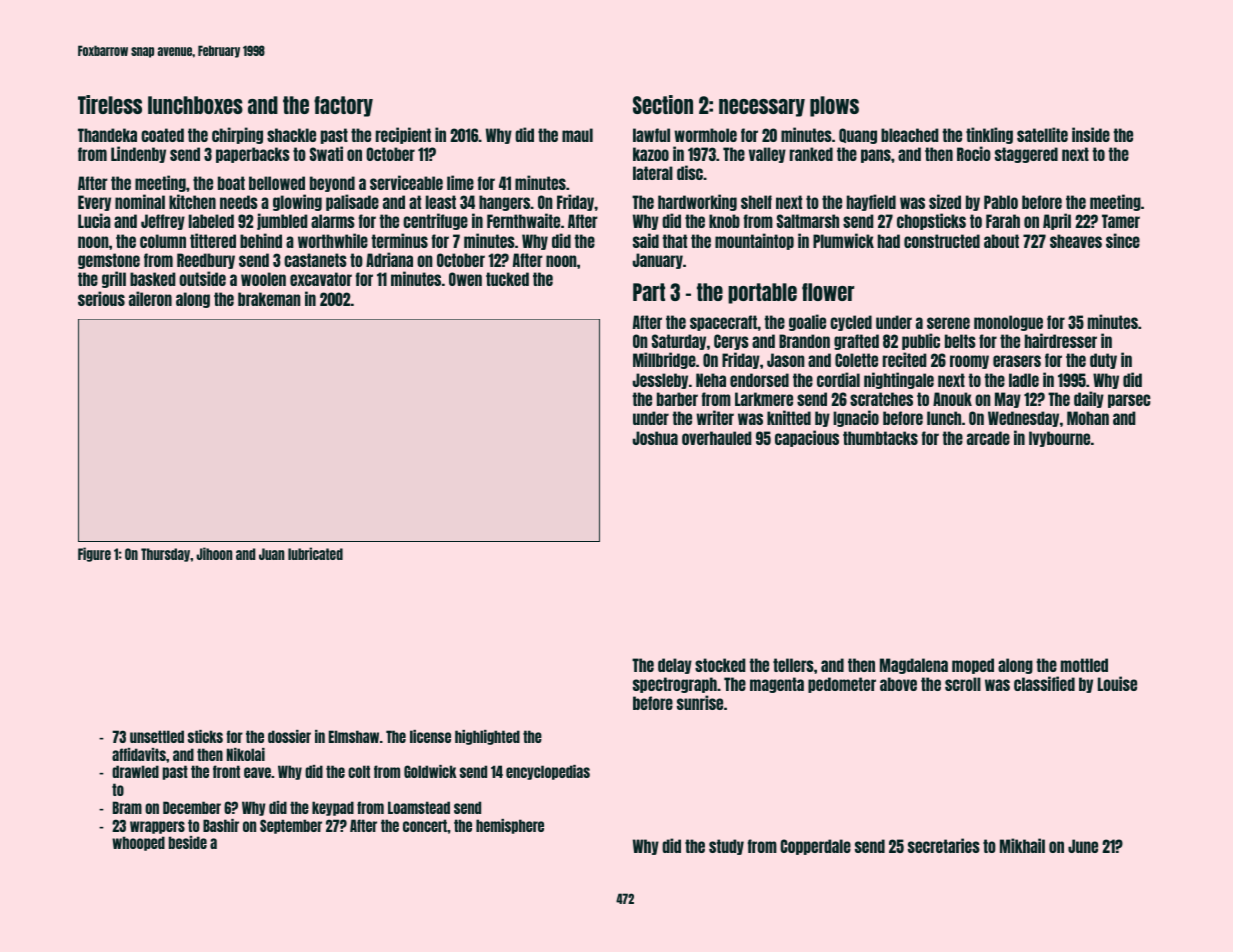  I want to click on Joshua, so click(655, 438).
